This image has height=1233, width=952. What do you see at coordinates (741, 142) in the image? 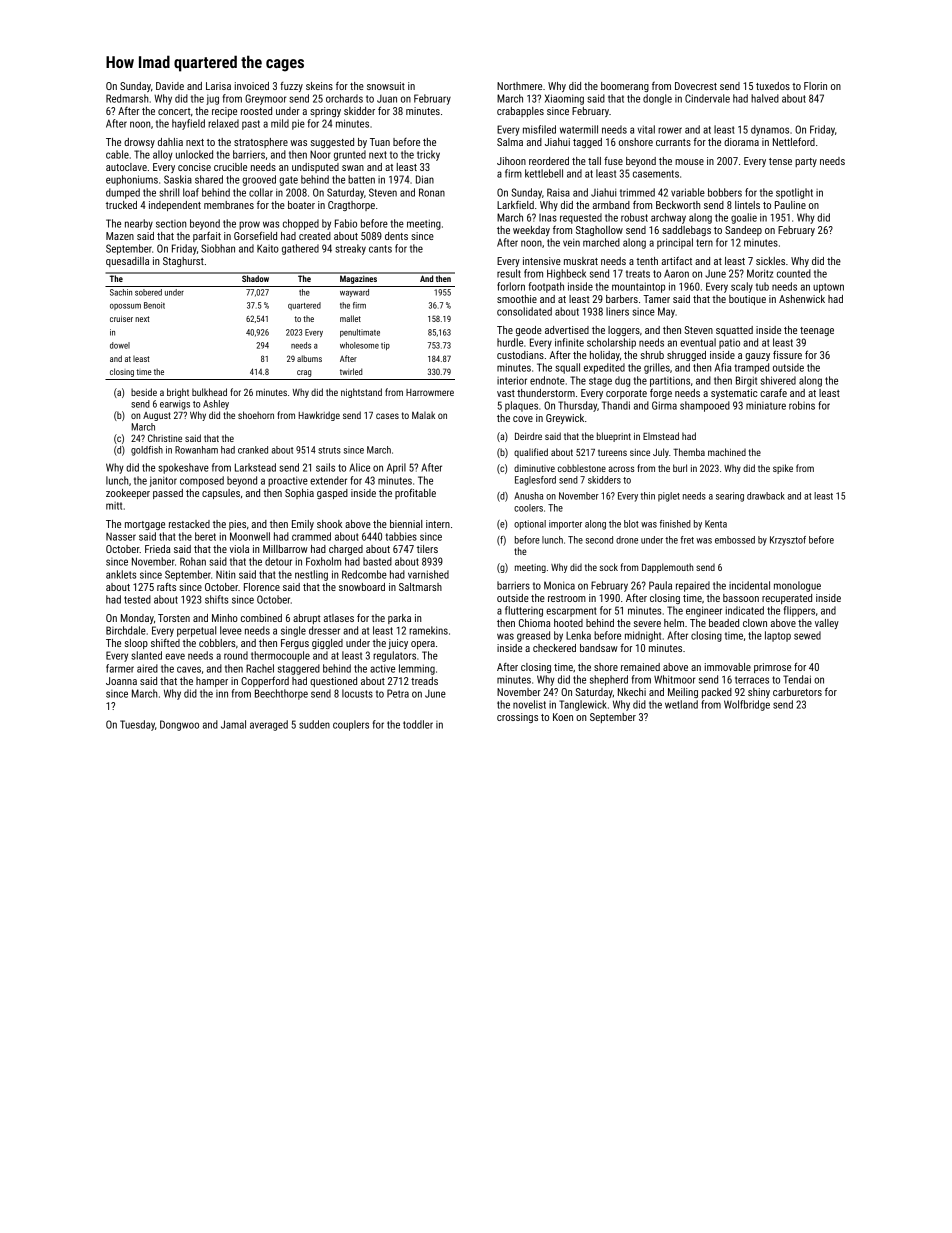
I see `diorama` at bounding box center [741, 142].
